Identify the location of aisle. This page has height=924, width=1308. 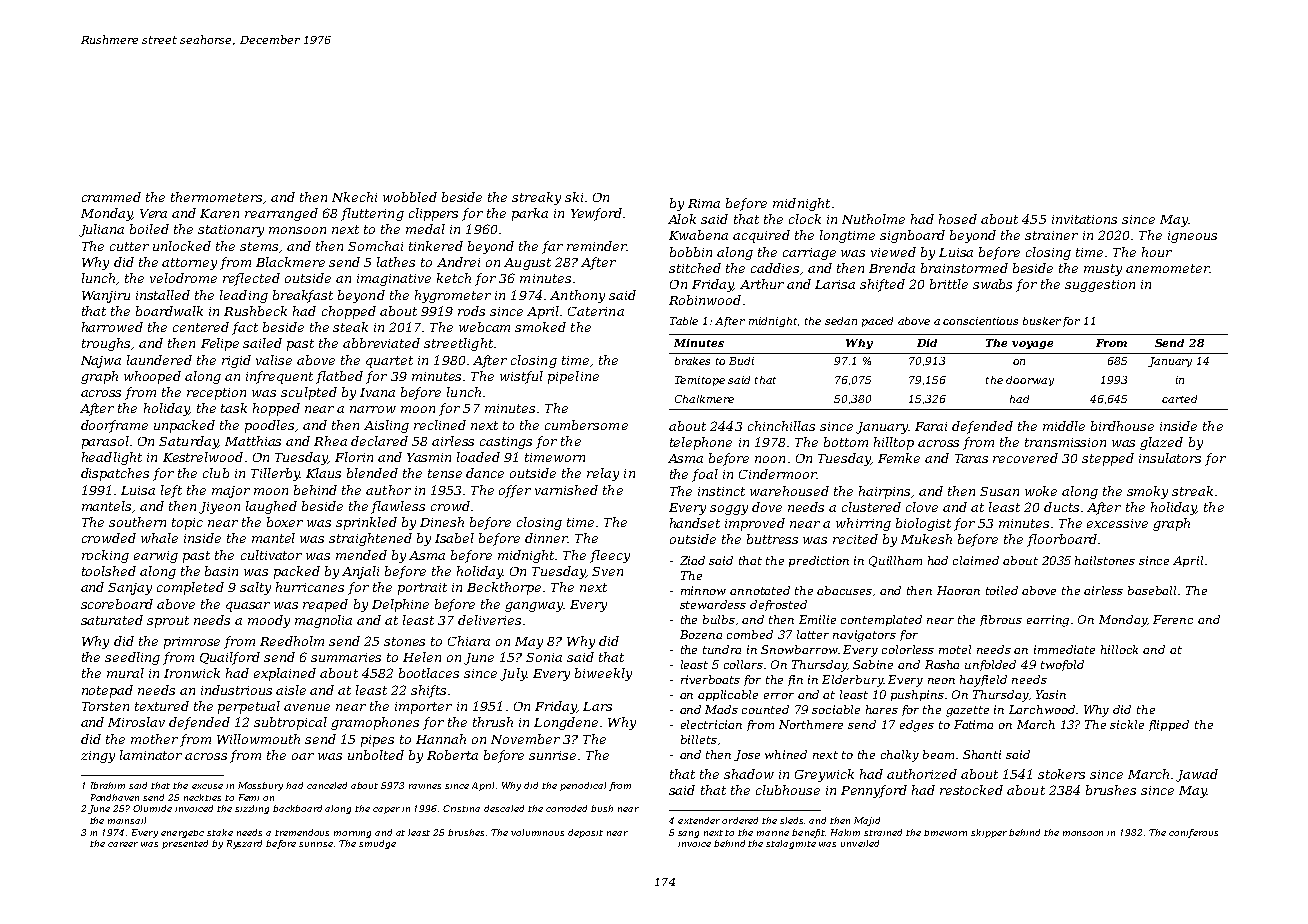
(291, 690).
